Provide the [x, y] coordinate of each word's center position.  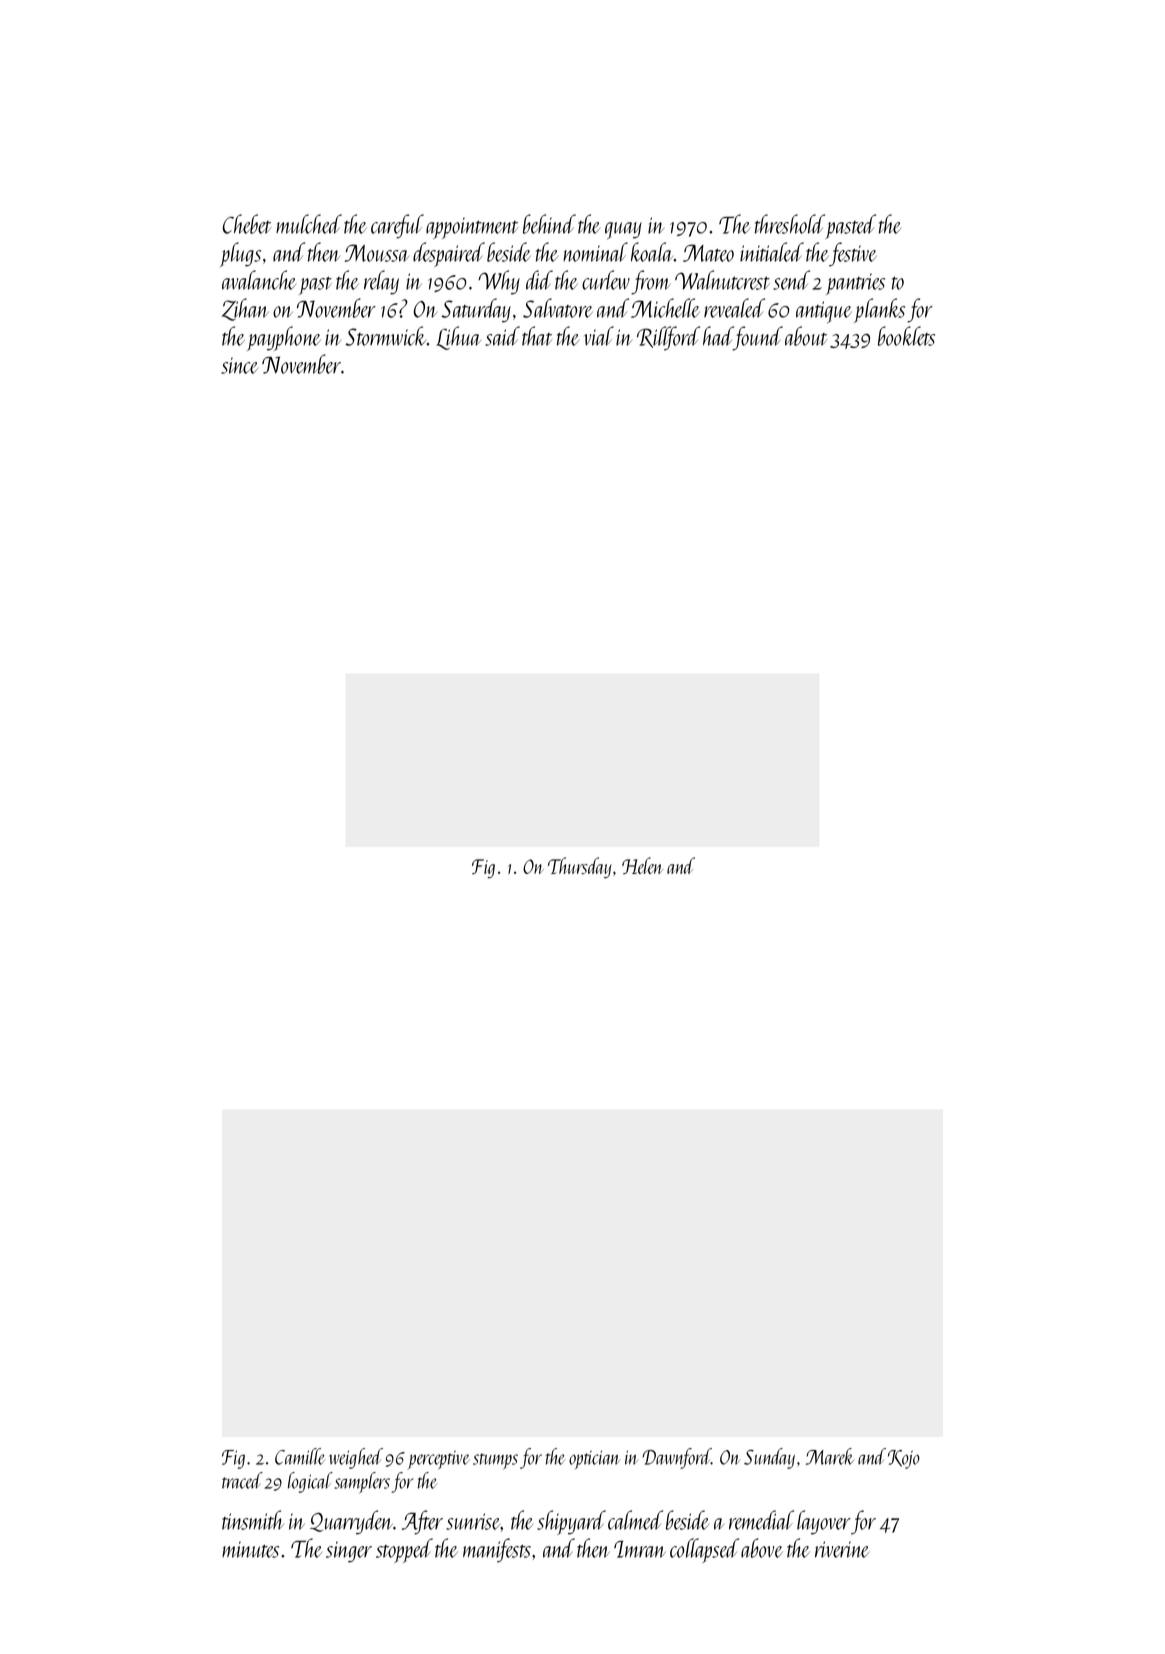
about [806, 336]
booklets [906, 336]
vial [599, 336]
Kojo [904, 1459]
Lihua [458, 338]
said [502, 336]
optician [594, 1459]
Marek [830, 1456]
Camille [300, 1456]
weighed [356, 1458]
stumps [495, 1461]
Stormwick [386, 336]
